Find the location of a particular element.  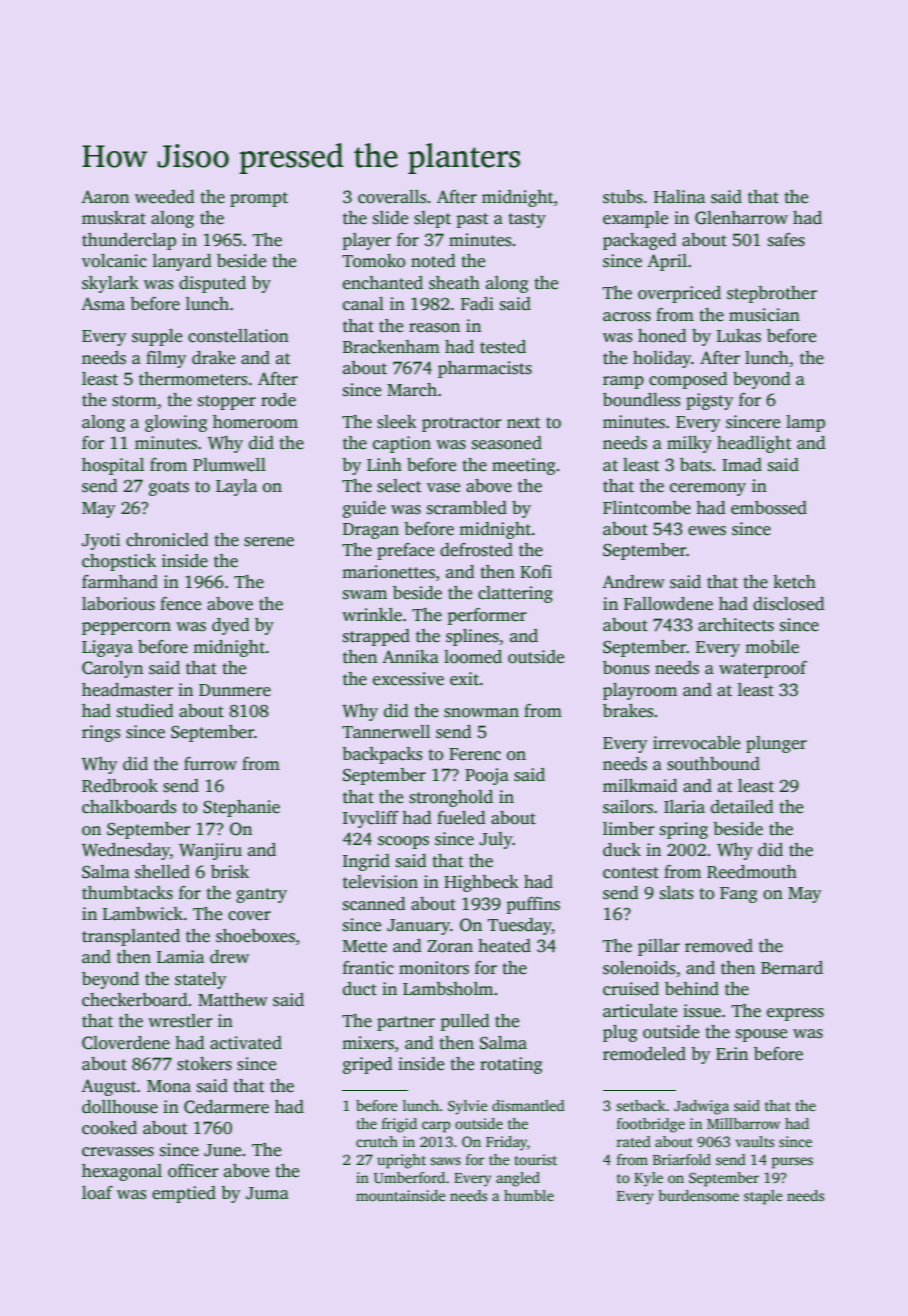

defrosted is located at coordinates (476, 550).
